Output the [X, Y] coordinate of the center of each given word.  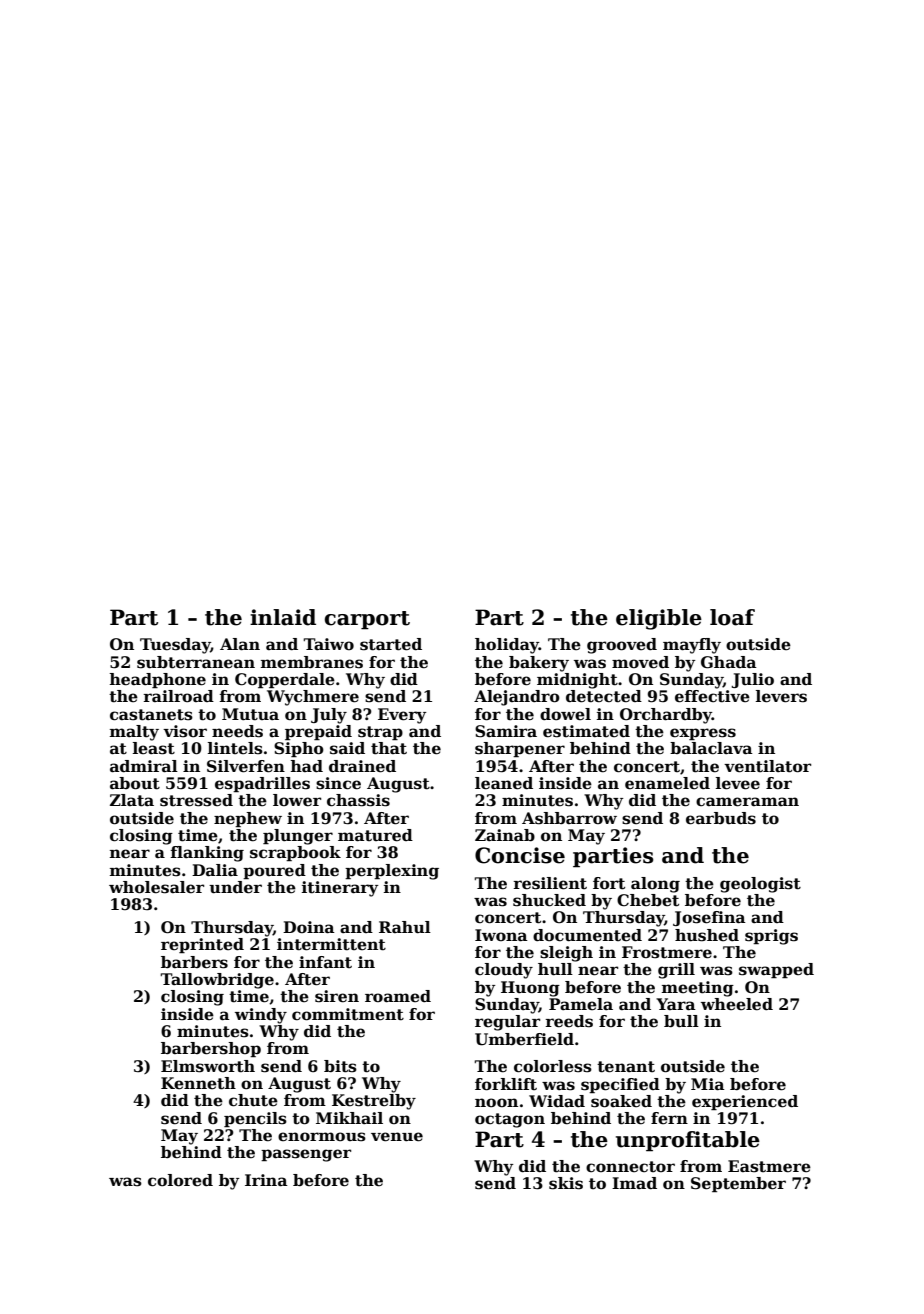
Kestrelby [374, 1102]
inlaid [283, 617]
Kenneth [198, 1083]
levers [781, 696]
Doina [309, 927]
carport [367, 620]
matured [375, 835]
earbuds [721, 818]
